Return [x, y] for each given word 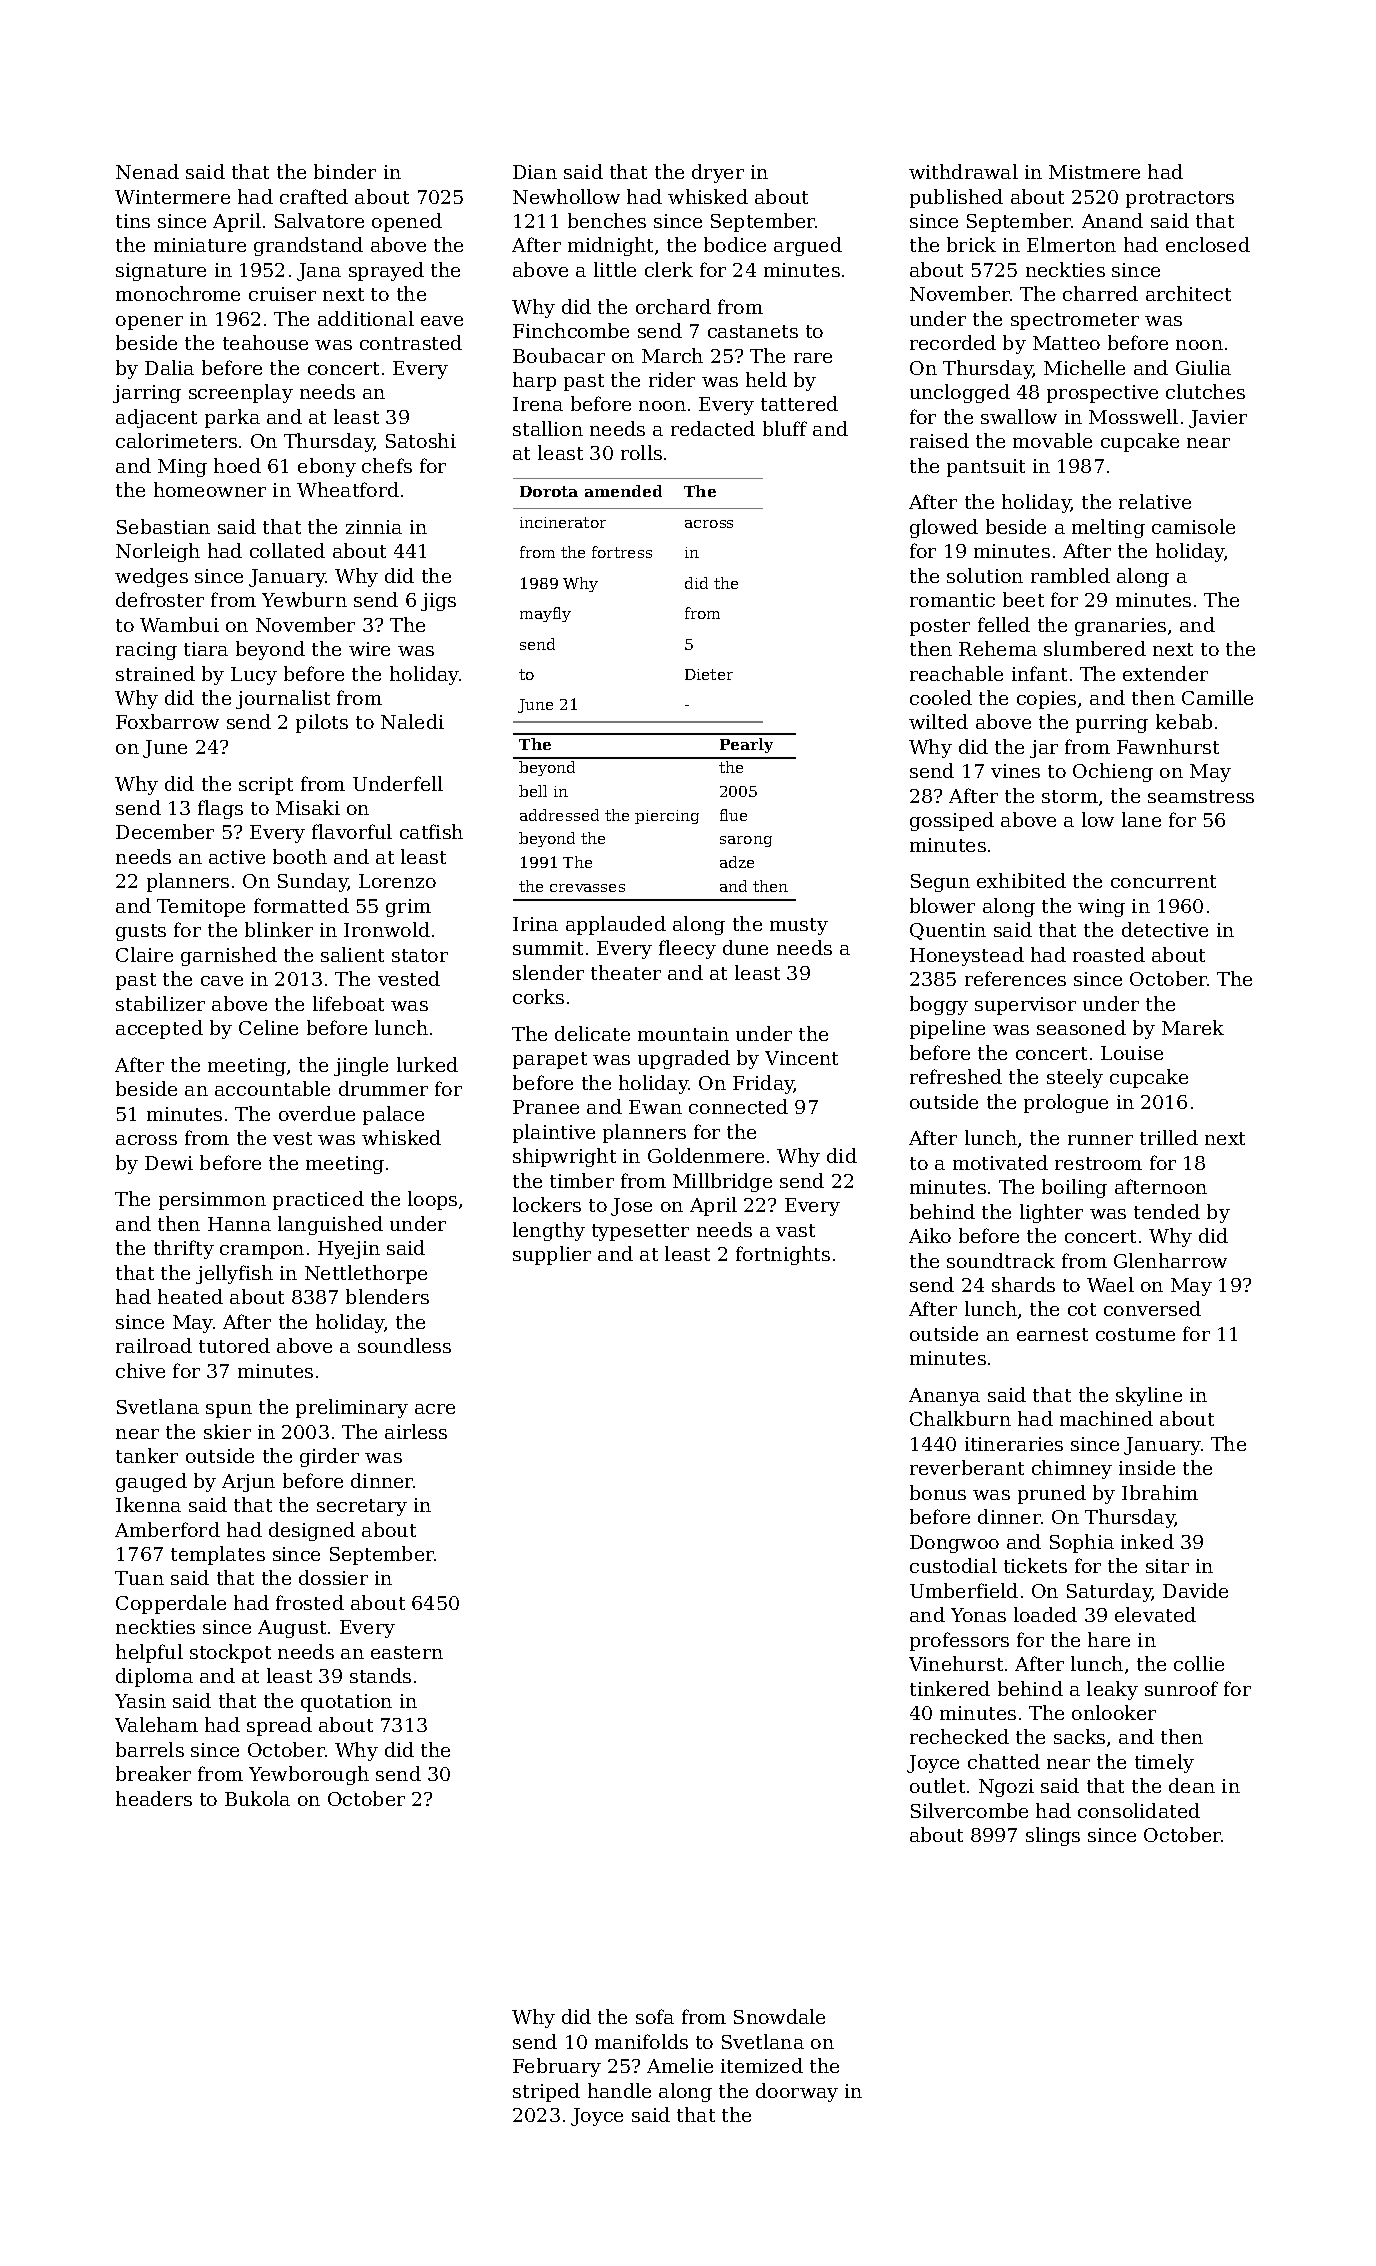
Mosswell [1133, 416]
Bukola [257, 1798]
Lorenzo [397, 881]
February [557, 2067]
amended [623, 491]
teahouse [265, 342]
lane [1141, 819]
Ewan [655, 1107]
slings [1053, 1836]
